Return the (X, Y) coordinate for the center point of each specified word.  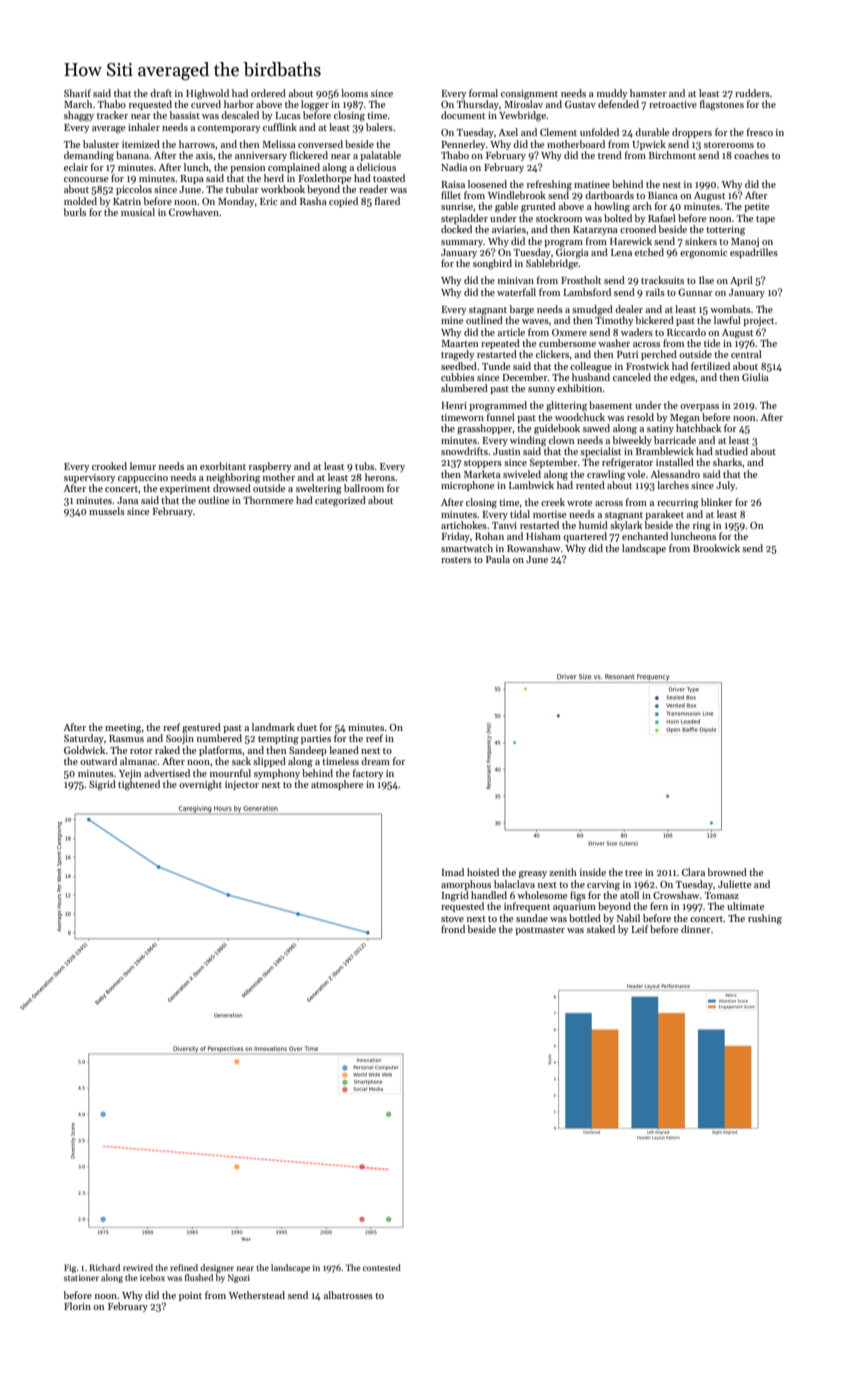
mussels (107, 511)
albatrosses (348, 1295)
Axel (508, 132)
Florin (77, 1306)
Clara (693, 872)
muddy (612, 94)
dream (375, 761)
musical (138, 212)
